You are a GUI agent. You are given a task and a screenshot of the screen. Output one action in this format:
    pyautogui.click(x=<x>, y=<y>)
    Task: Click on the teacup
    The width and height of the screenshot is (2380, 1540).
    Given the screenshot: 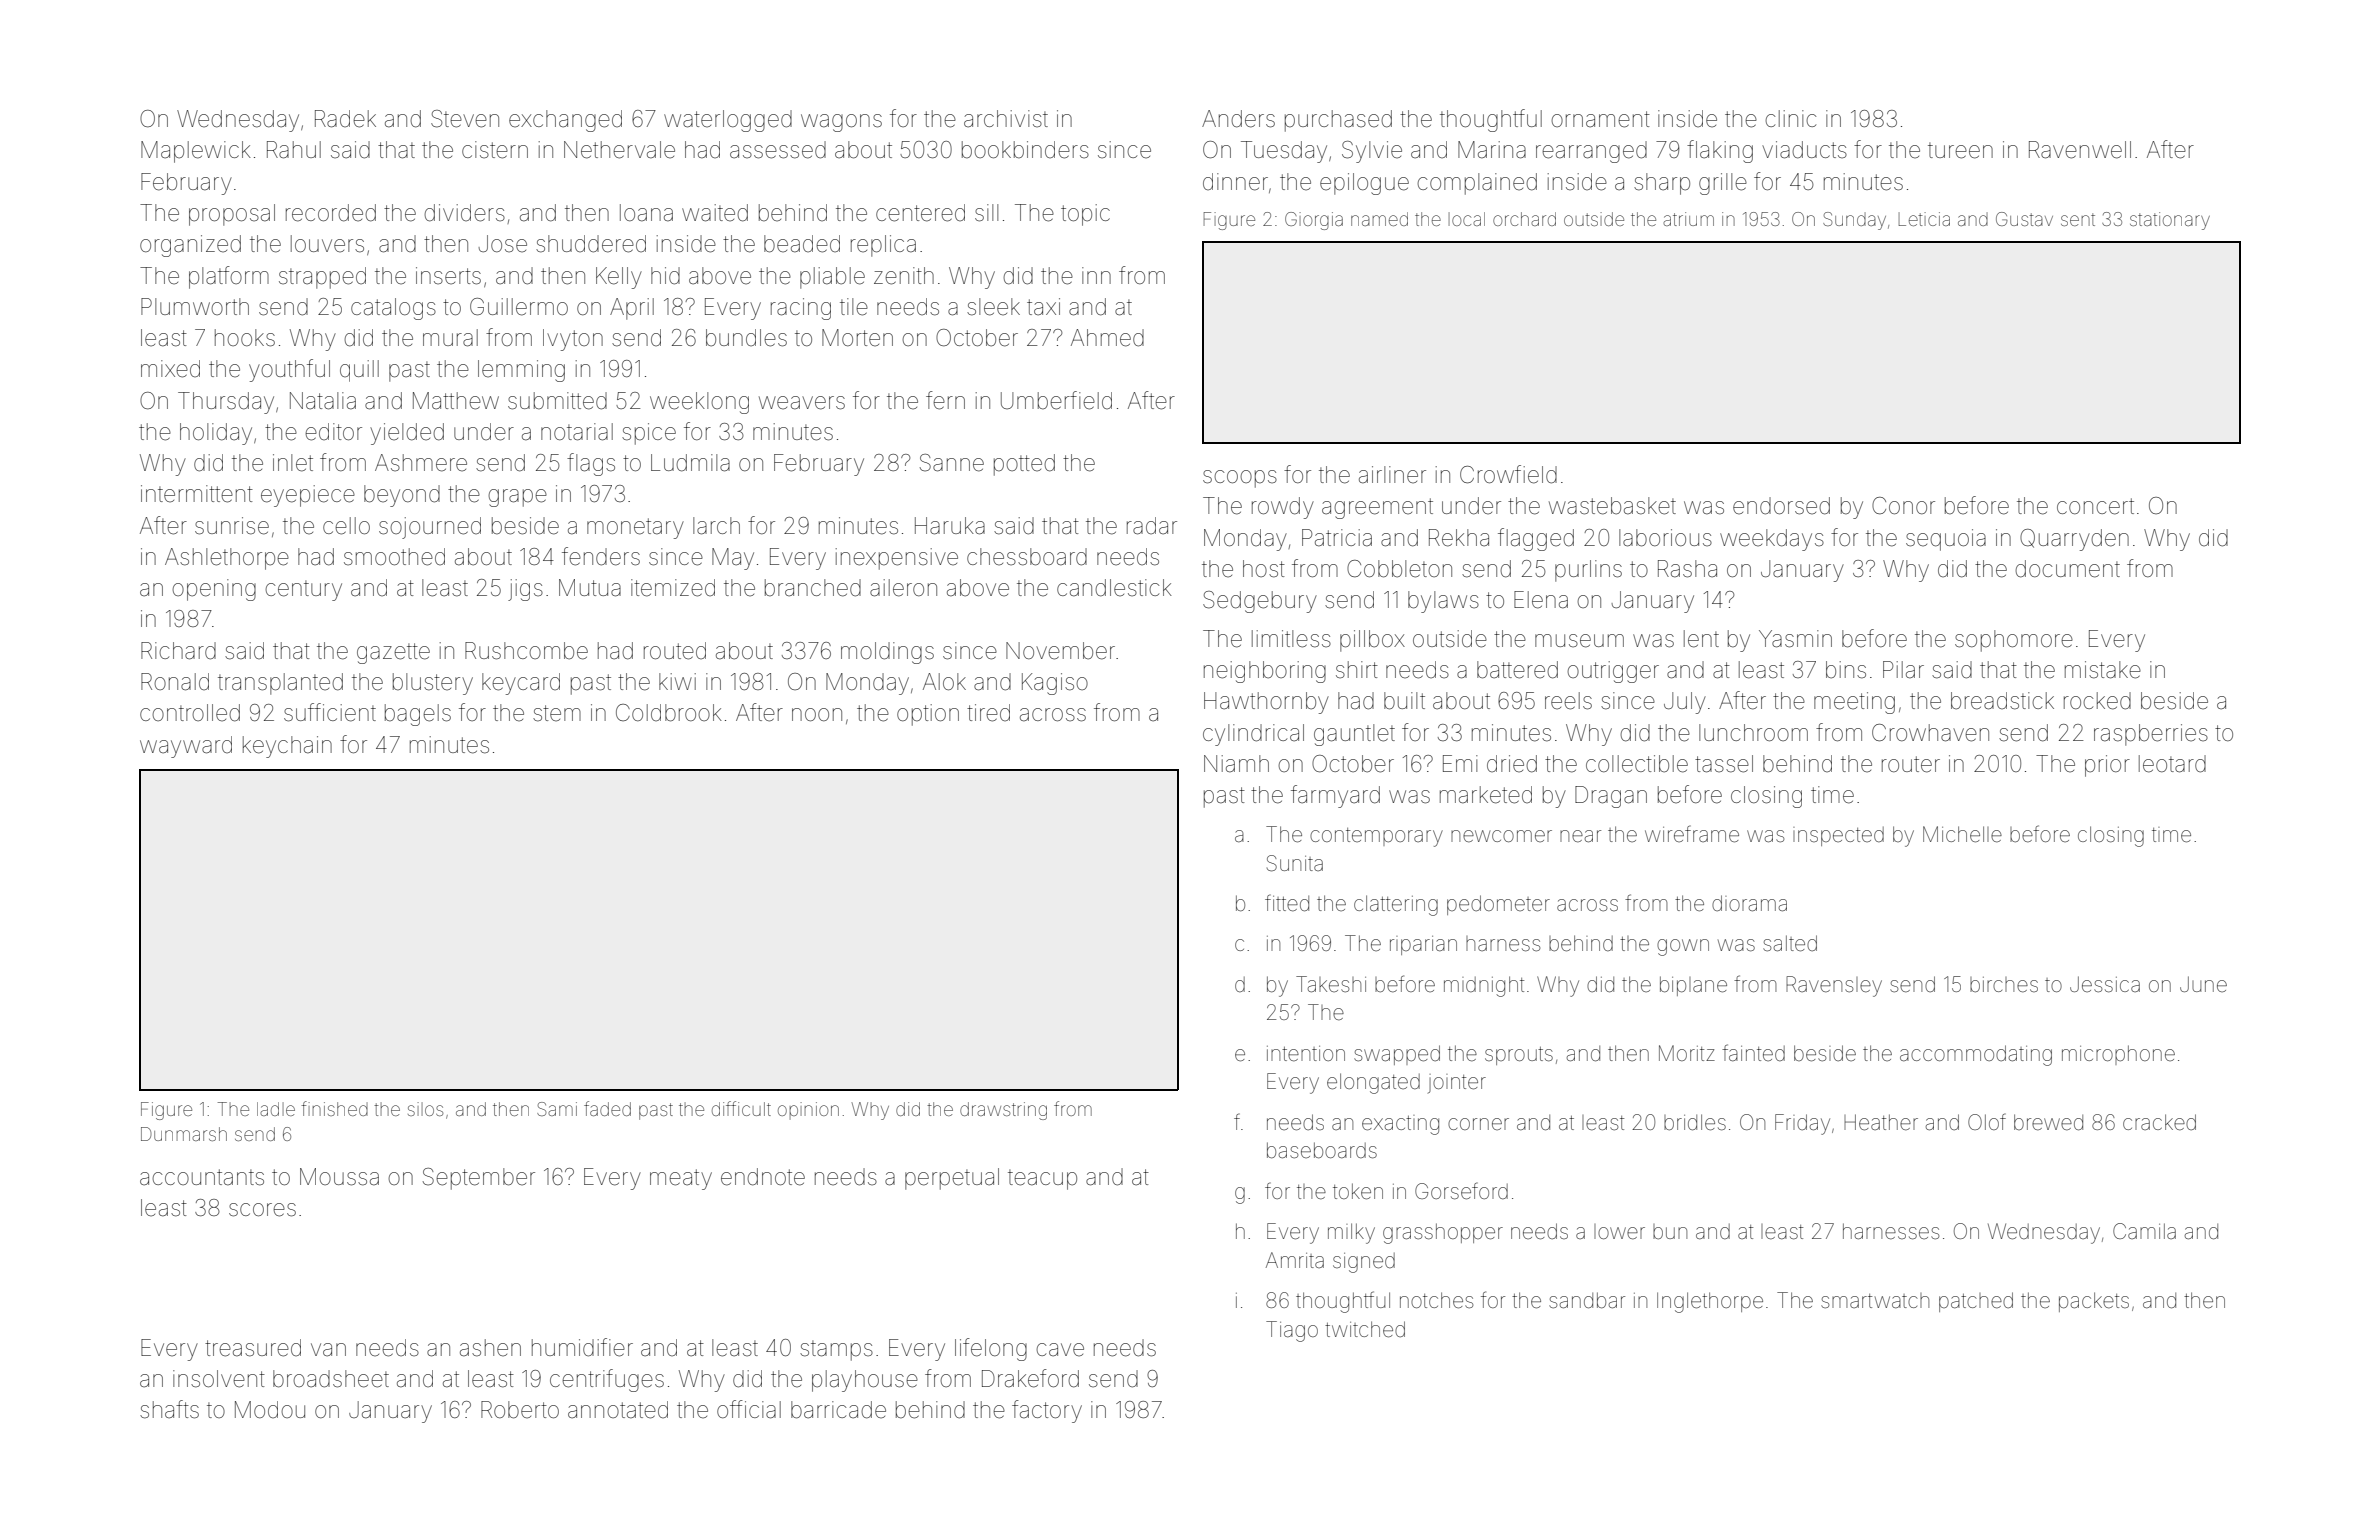 What is the action you would take?
    pyautogui.click(x=1042, y=1179)
